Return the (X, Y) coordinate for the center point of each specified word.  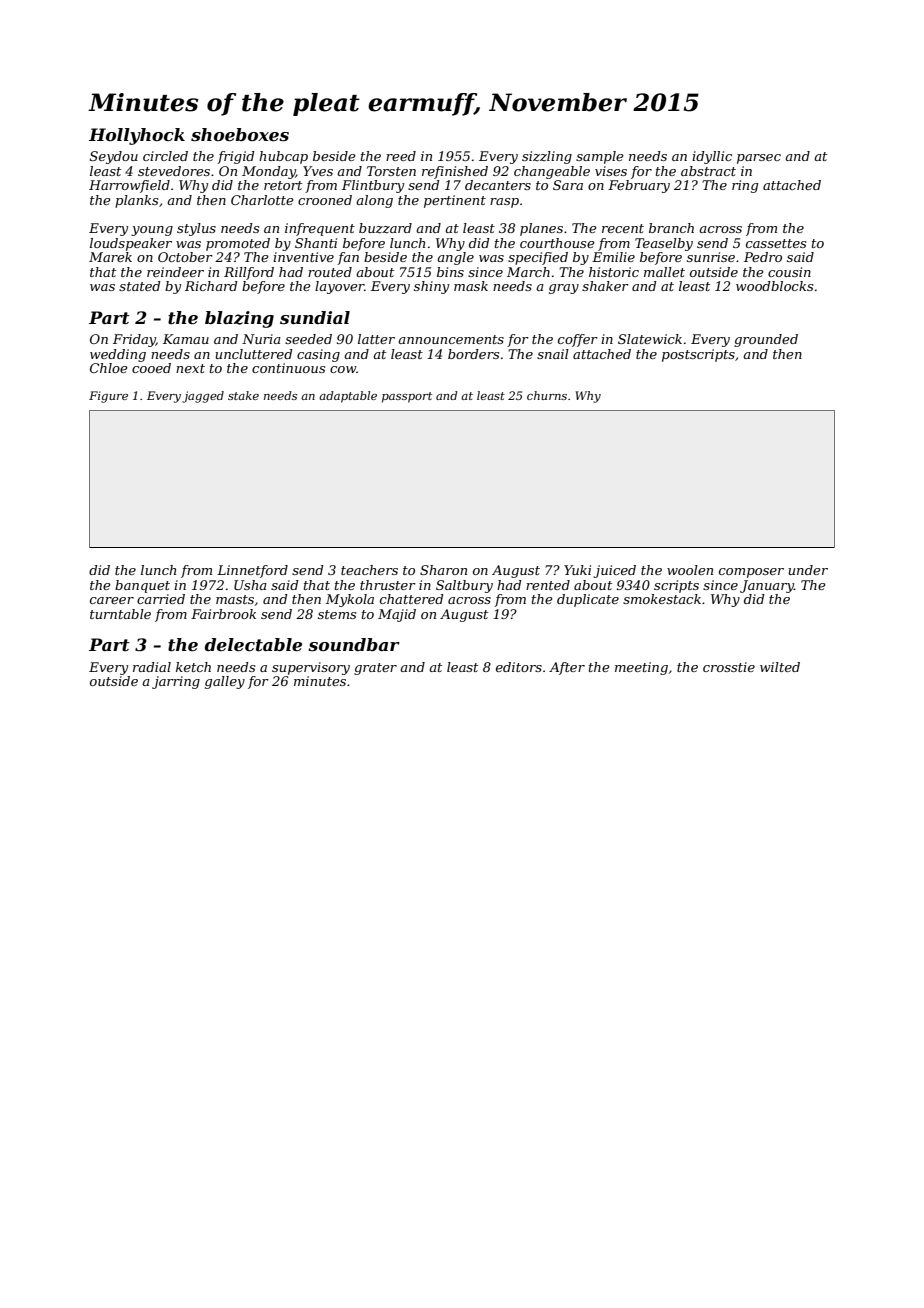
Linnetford (252, 571)
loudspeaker (131, 244)
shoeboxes (240, 134)
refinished (455, 172)
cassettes (776, 243)
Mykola (350, 600)
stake (243, 395)
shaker (605, 286)
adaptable (348, 397)
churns (547, 395)
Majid (397, 615)
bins (450, 272)
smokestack (662, 599)
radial (152, 667)
